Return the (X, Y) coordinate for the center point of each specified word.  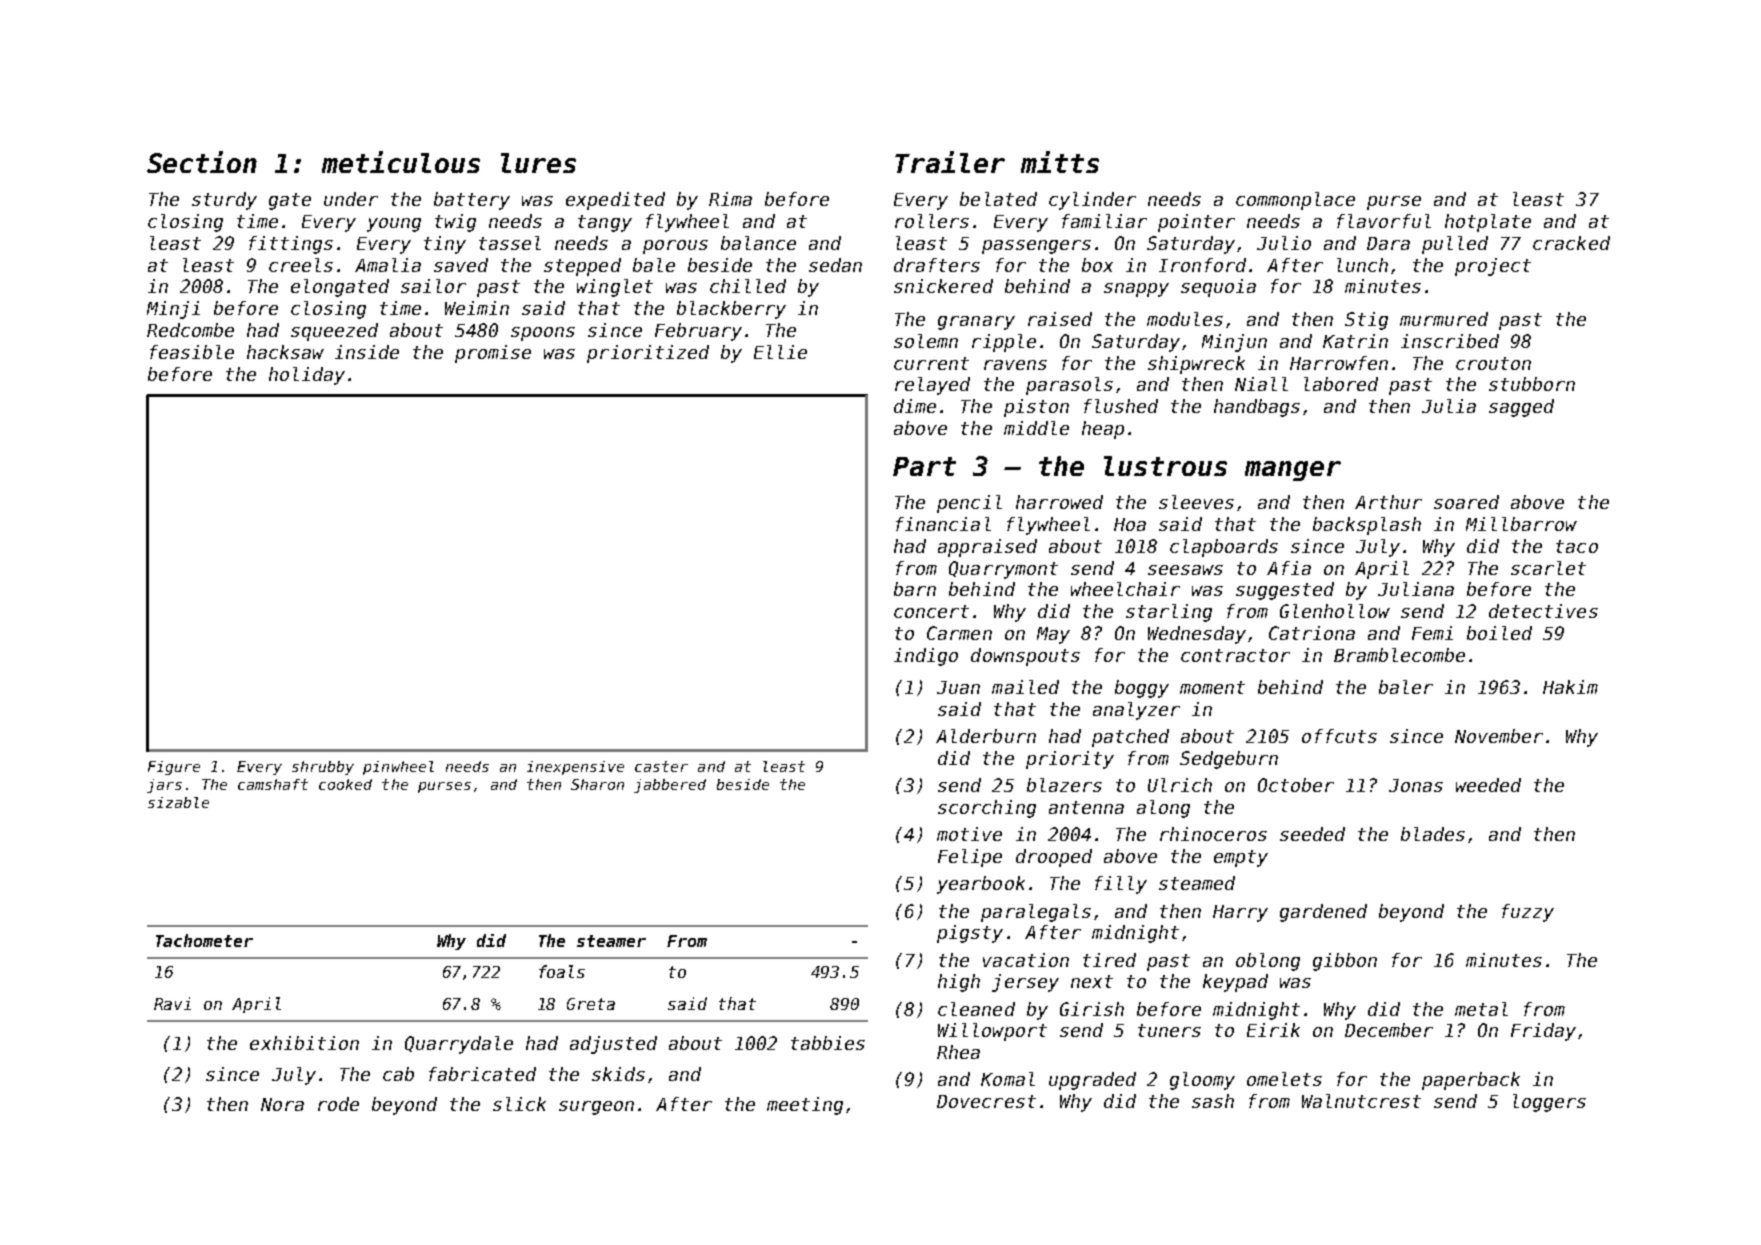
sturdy (224, 201)
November (1499, 736)
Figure (174, 768)
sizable (178, 802)
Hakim (1570, 687)
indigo (926, 657)
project (1493, 267)
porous (675, 247)
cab (398, 1074)
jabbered (670, 786)
